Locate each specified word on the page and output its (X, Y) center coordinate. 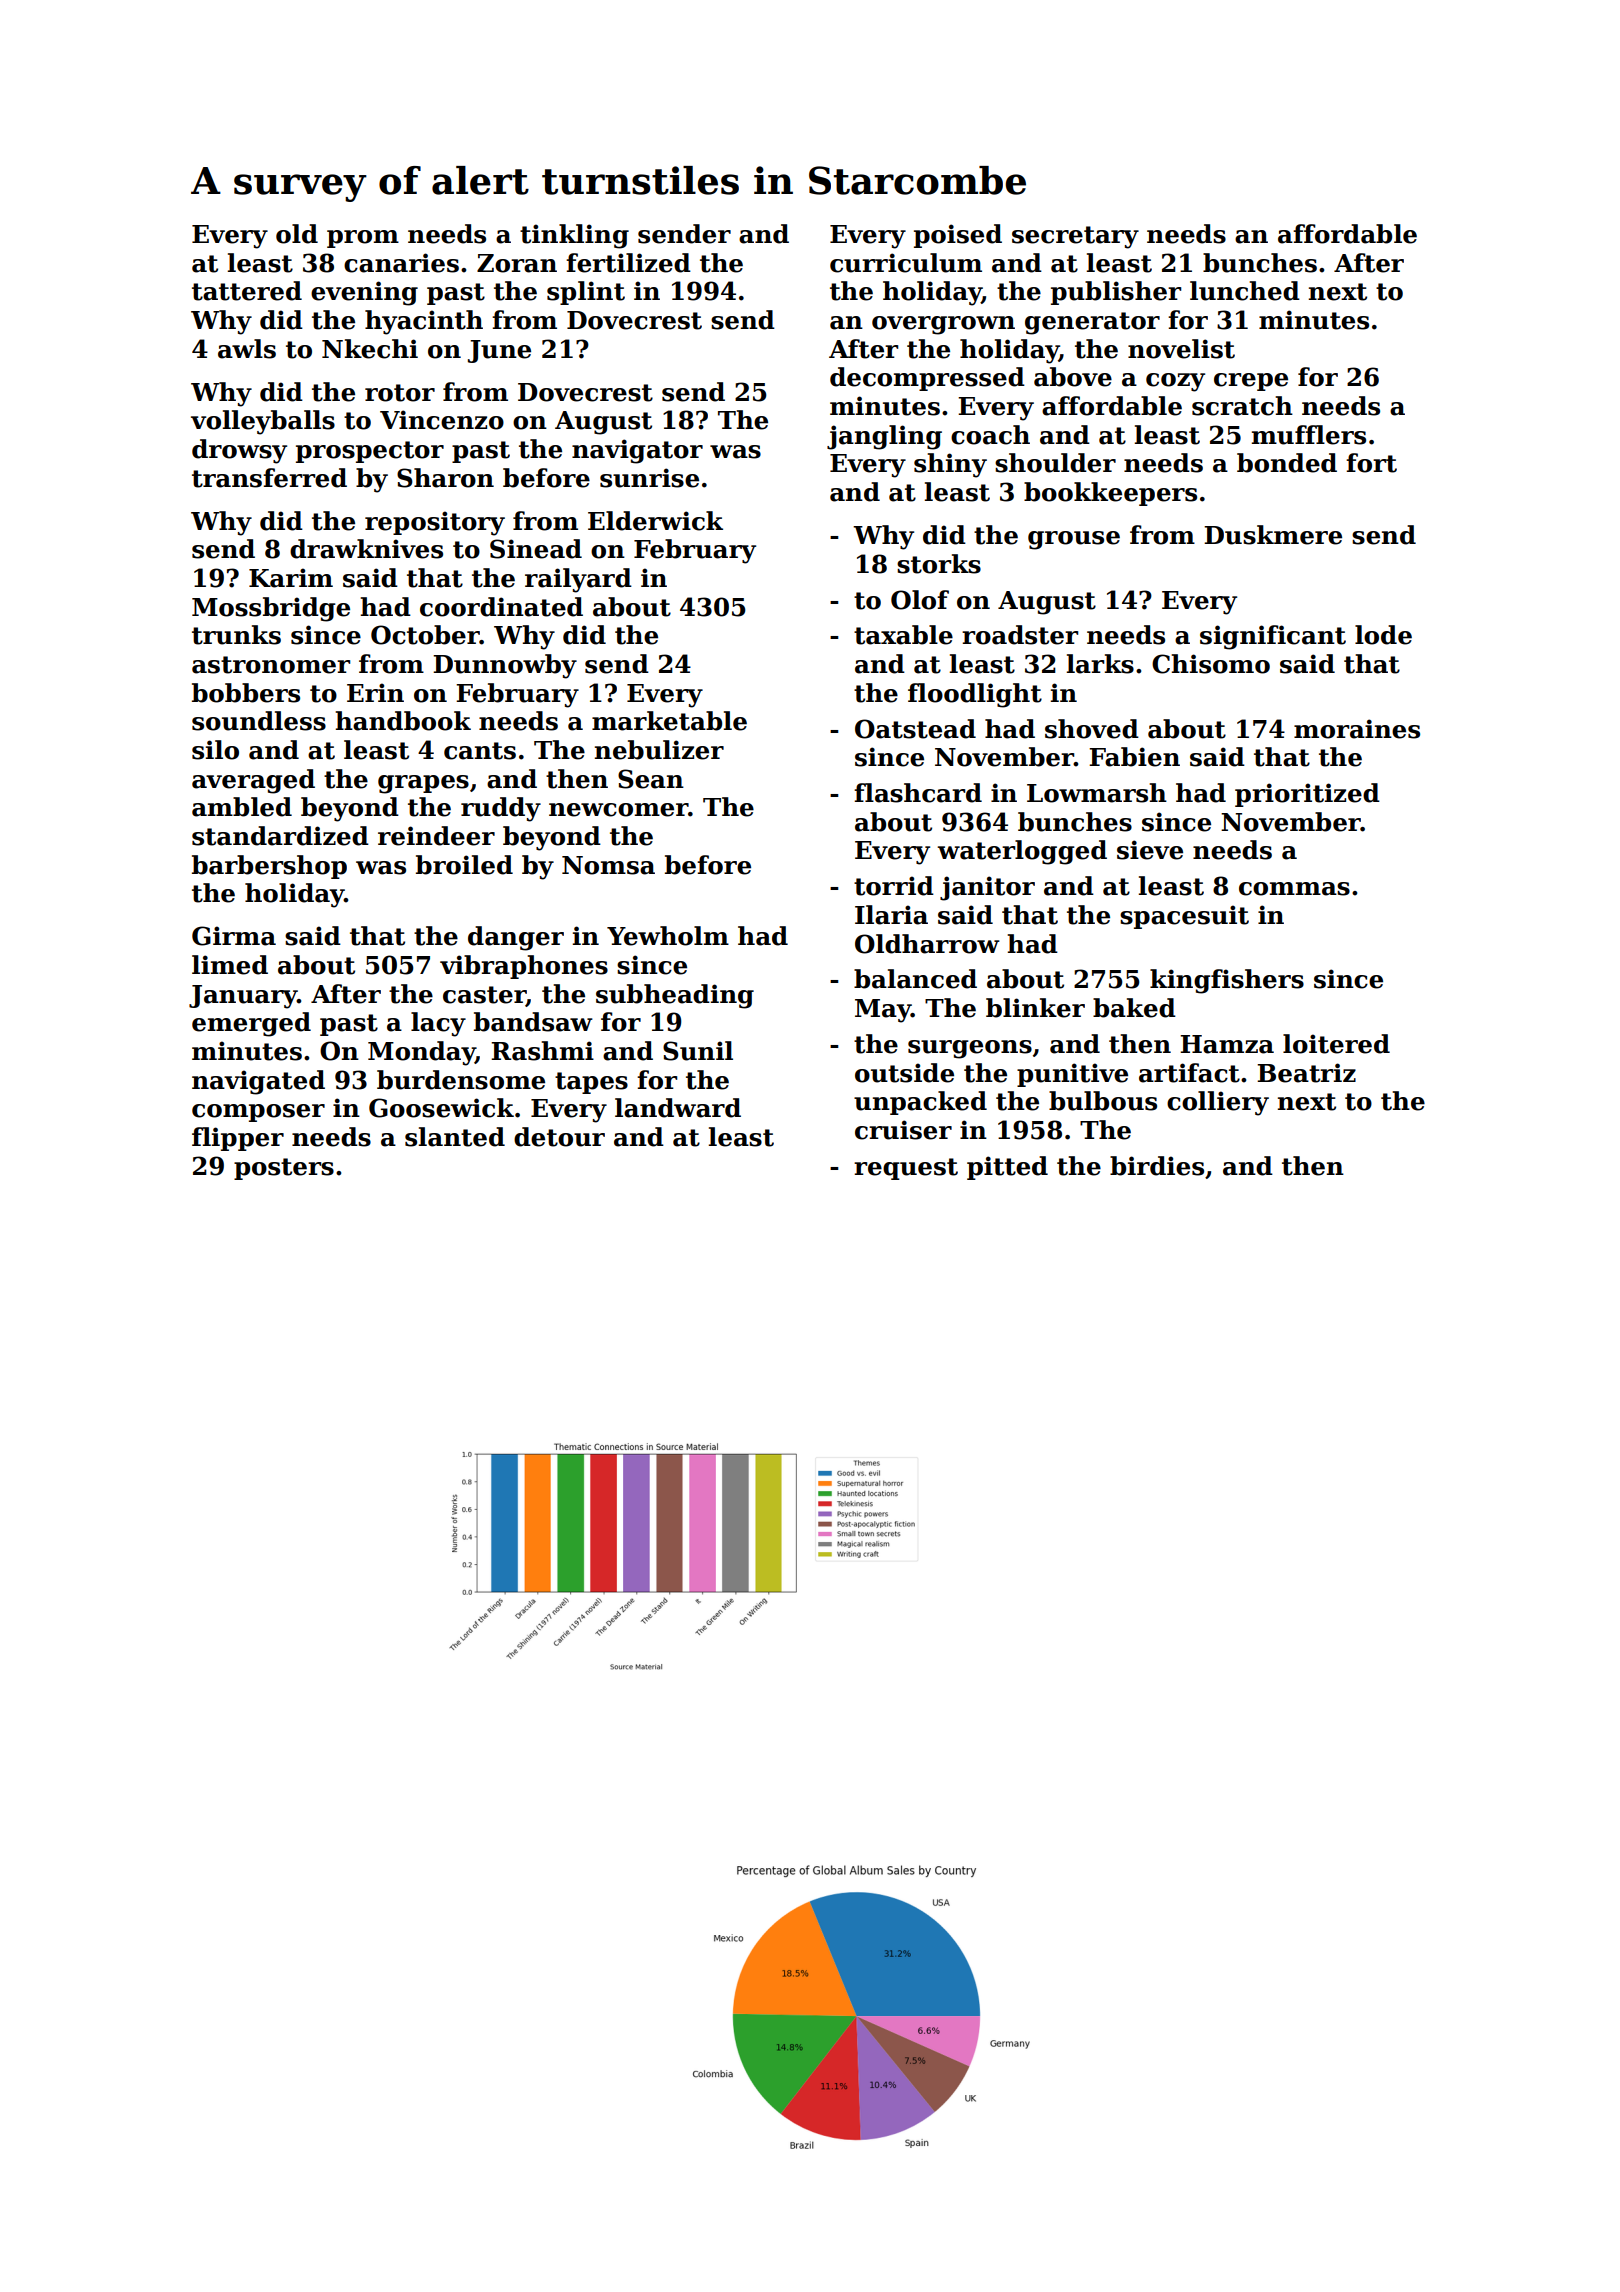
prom (363, 239)
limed (230, 965)
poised (958, 236)
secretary (1075, 237)
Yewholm (668, 936)
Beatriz (1306, 1073)
